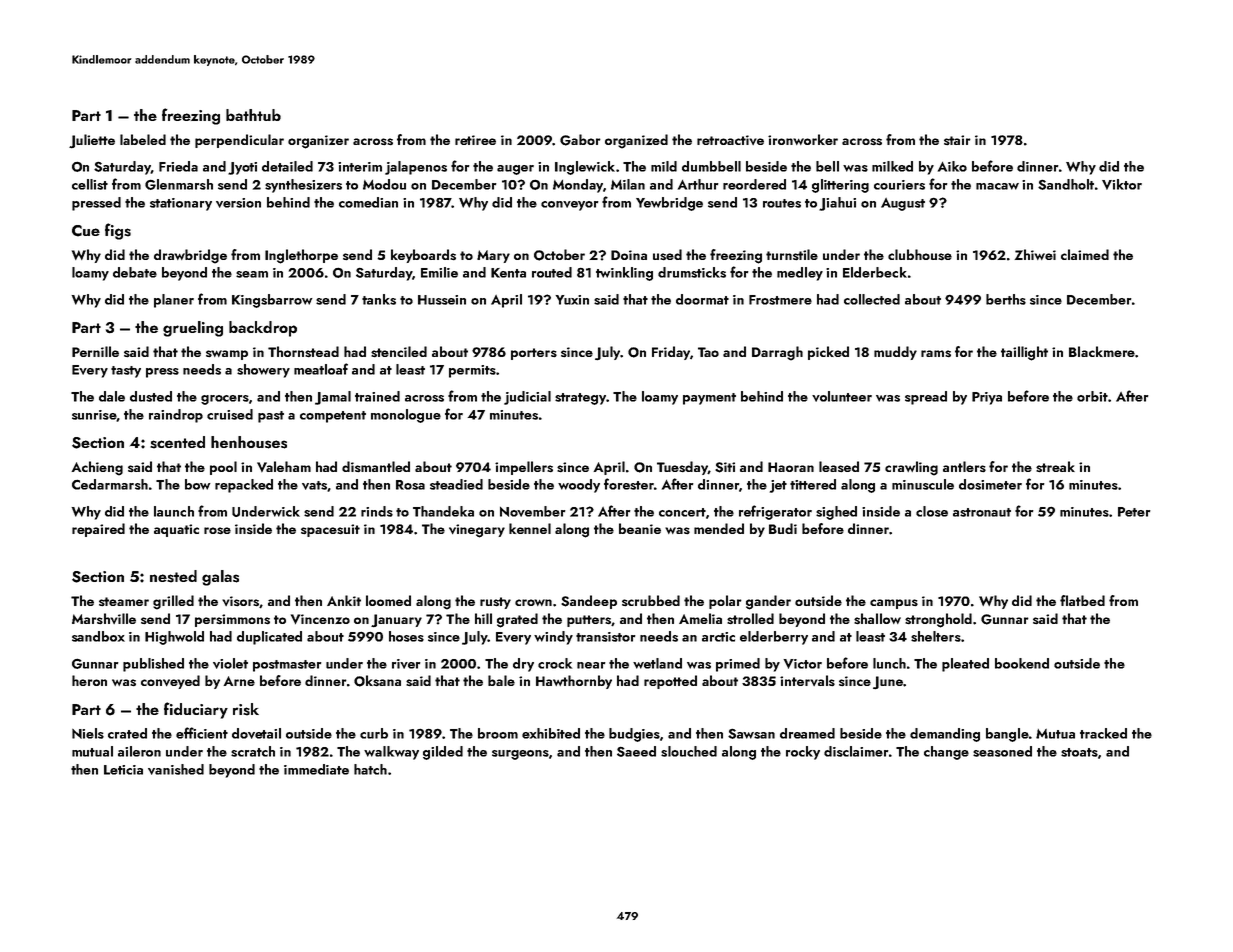 The width and height of the page is (1233, 952). What do you see at coordinates (1035, 254) in the page?
I see `Zhiwei` at bounding box center [1035, 254].
